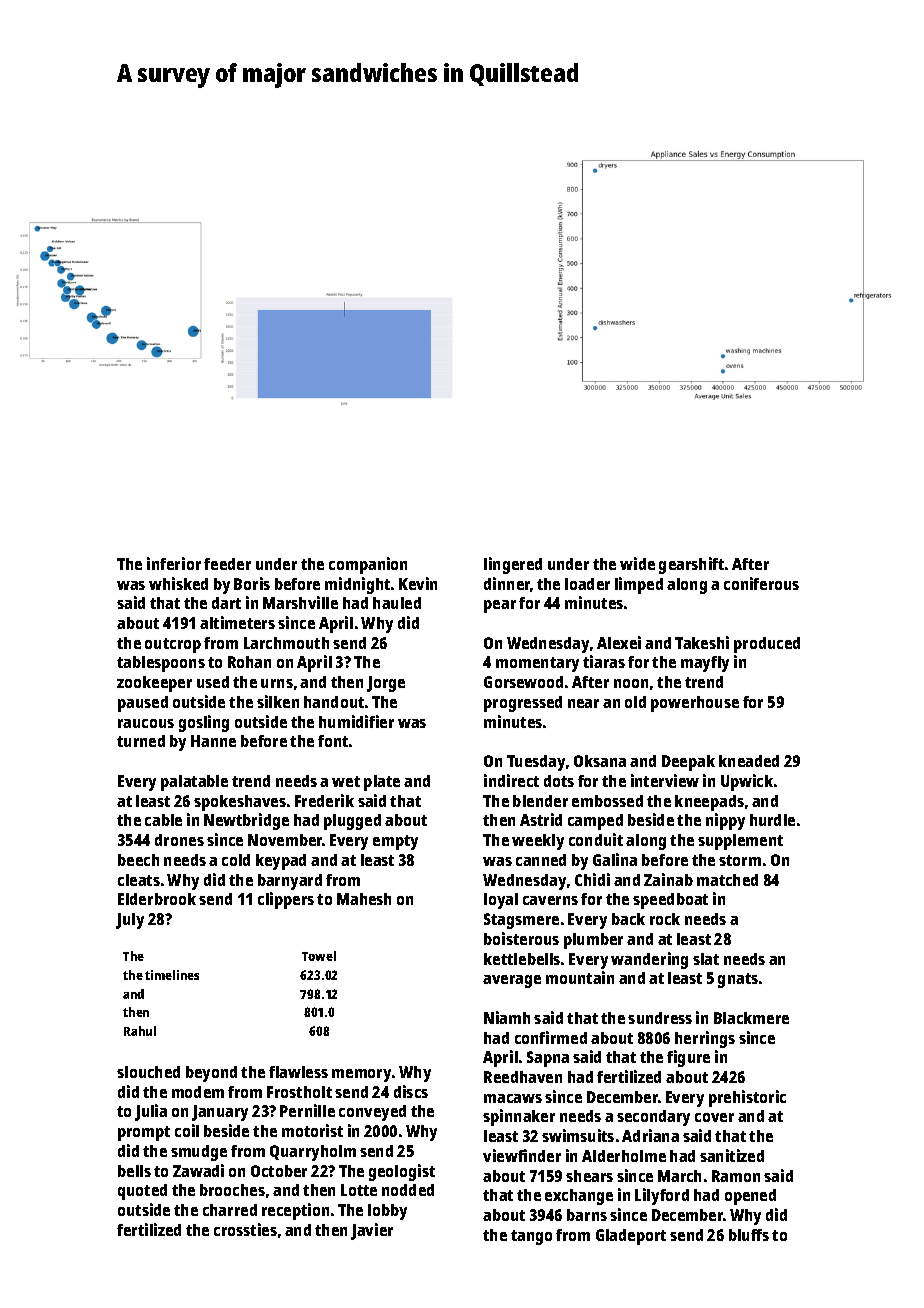 Image resolution: width=924 pixels, height=1308 pixels. Describe the element at coordinates (589, 1176) in the screenshot. I see `shears` at that location.
